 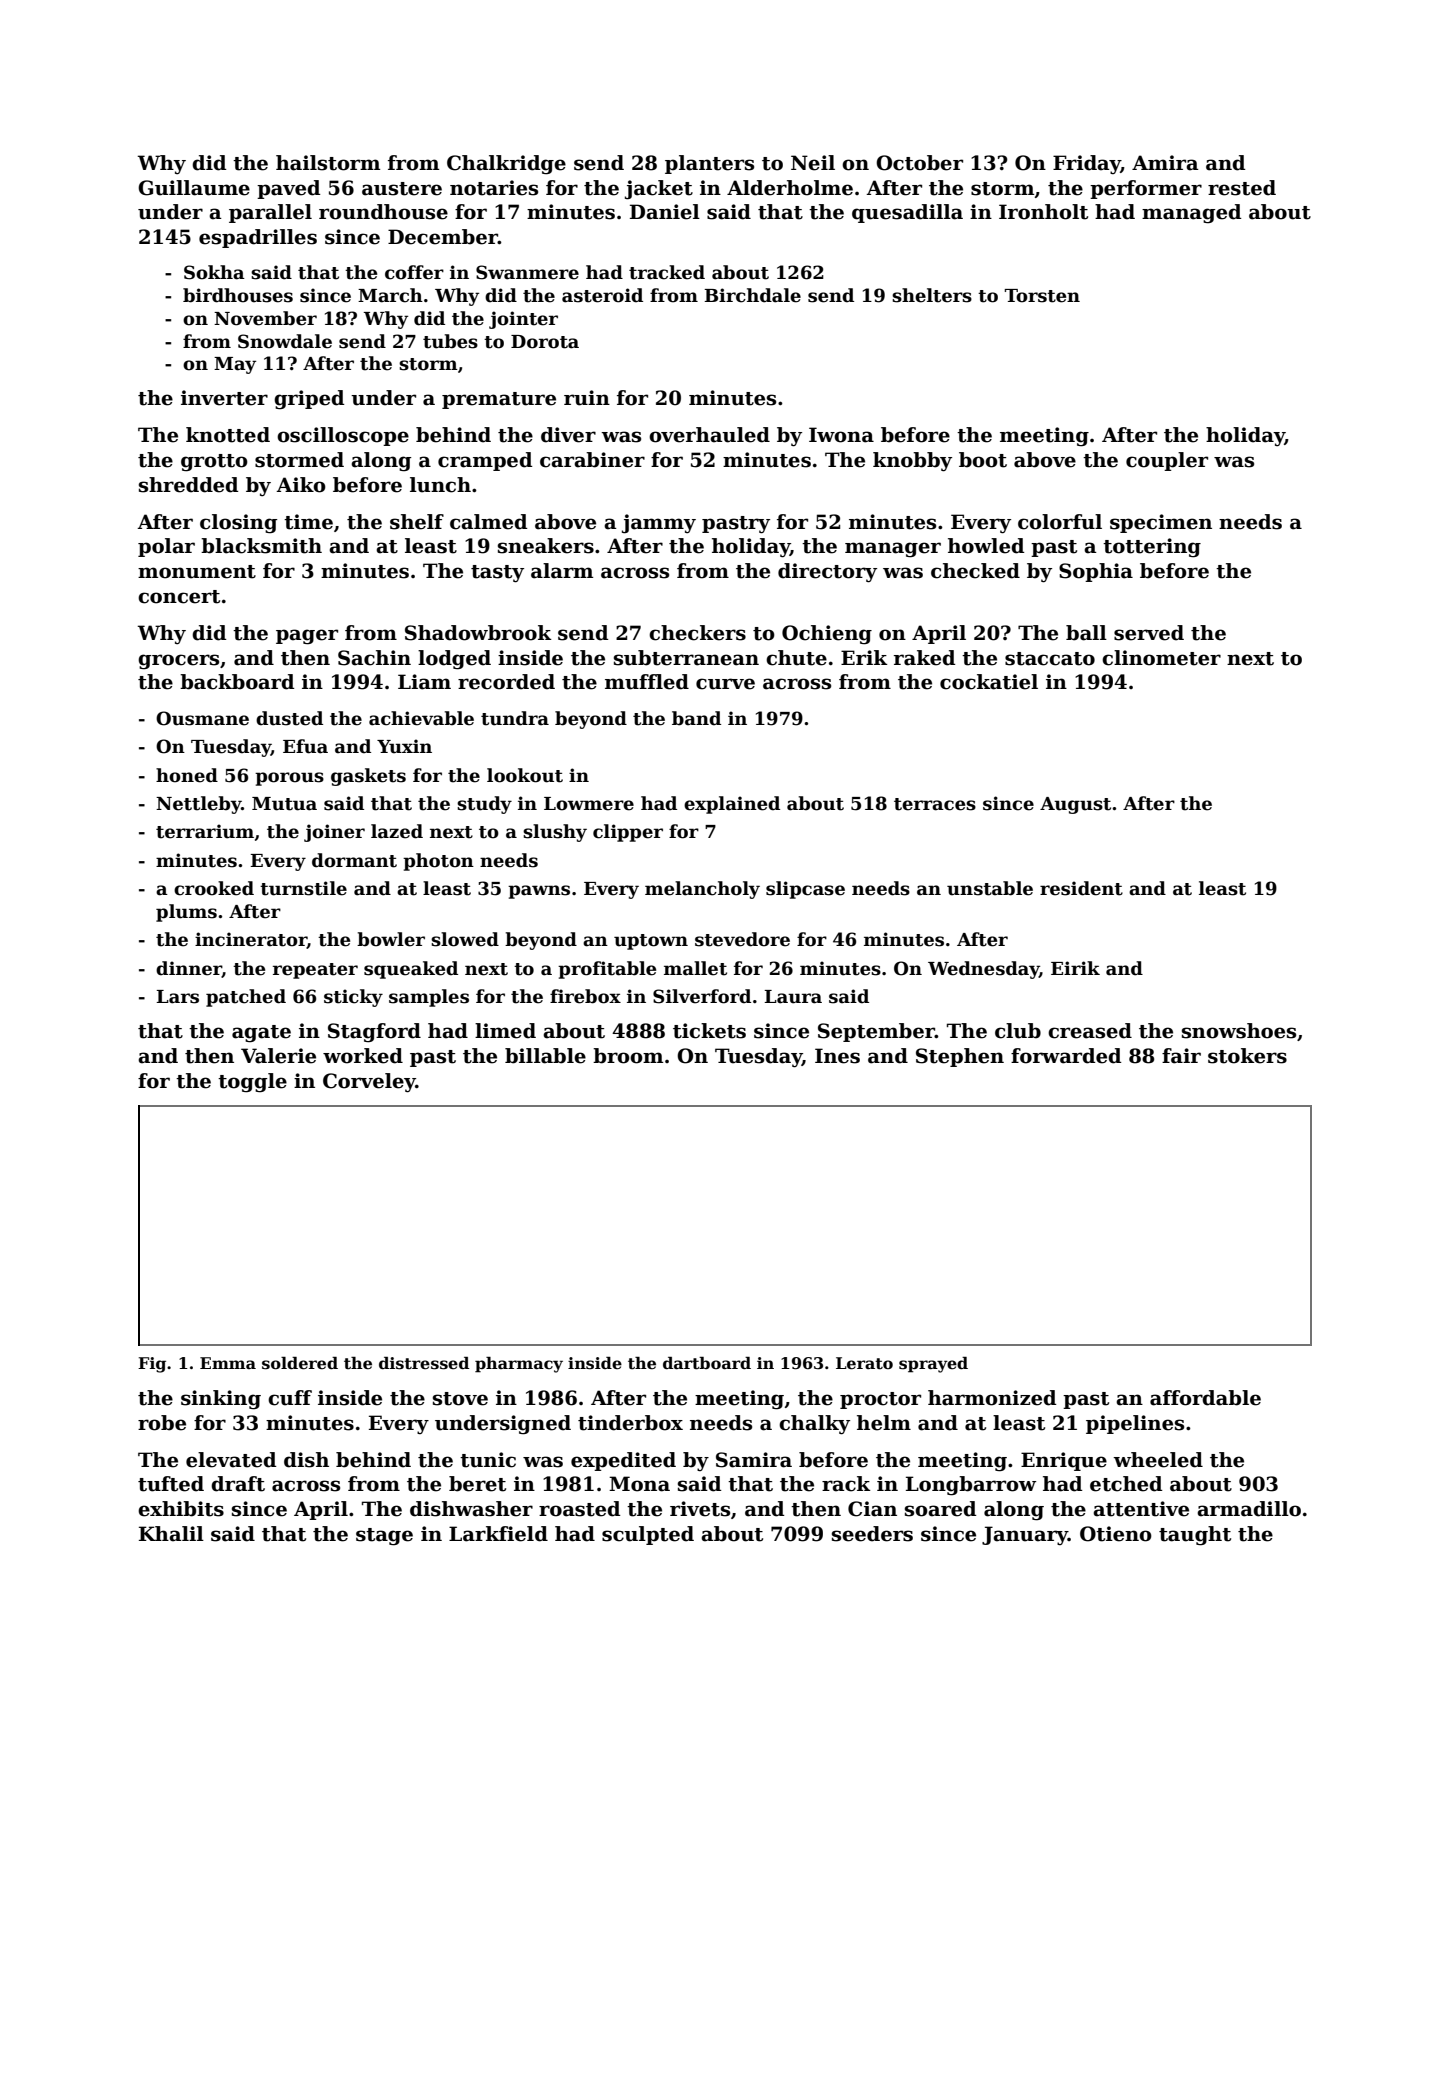 What do you see at coordinates (790, 188) in the page?
I see `Alderholme` at bounding box center [790, 188].
